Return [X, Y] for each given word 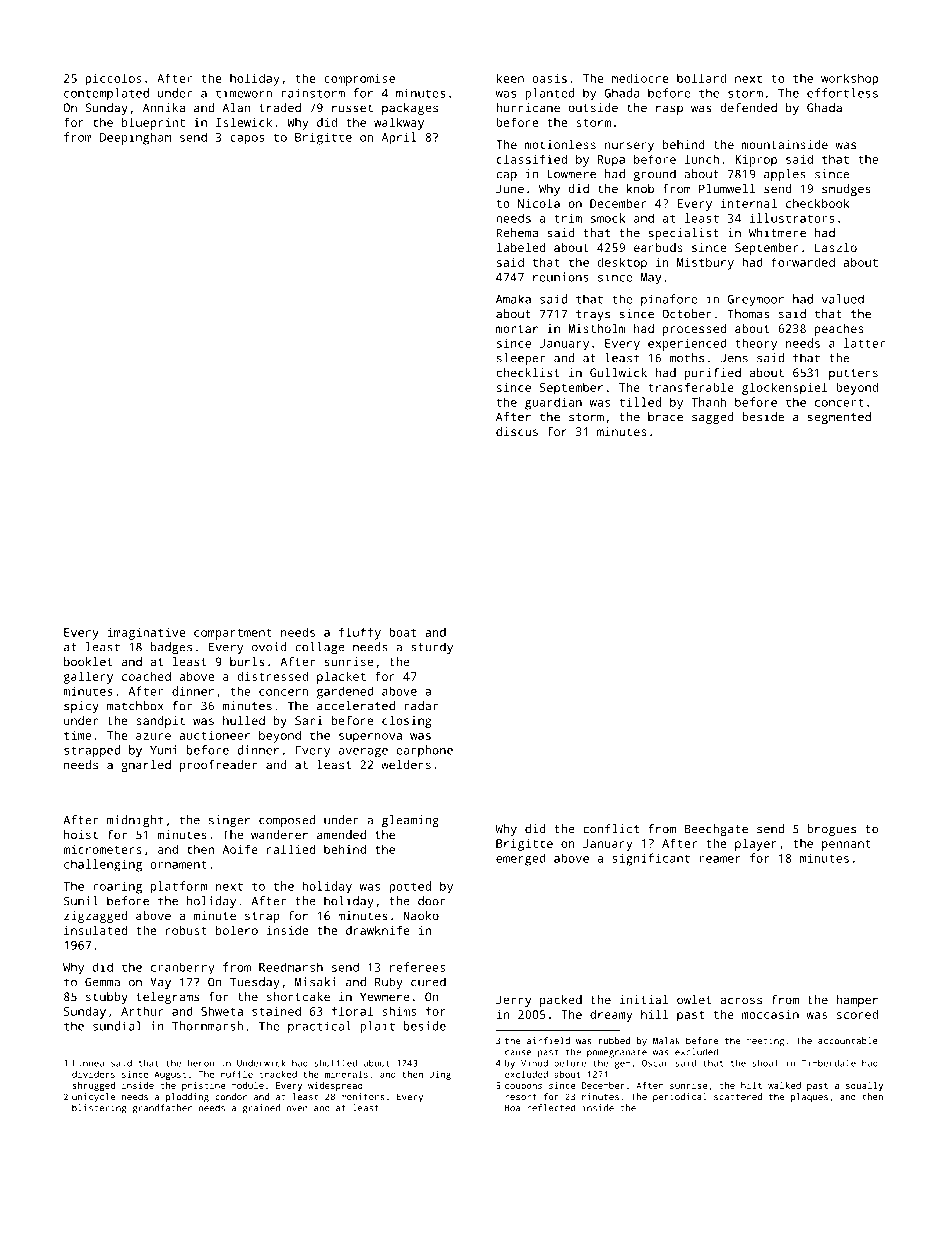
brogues [831, 830]
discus [517, 431]
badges [171, 648]
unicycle [93, 1097]
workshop [849, 79]
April [399, 138]
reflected [551, 1108]
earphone [424, 751]
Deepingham [135, 138]
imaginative [146, 634]
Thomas [749, 314]
